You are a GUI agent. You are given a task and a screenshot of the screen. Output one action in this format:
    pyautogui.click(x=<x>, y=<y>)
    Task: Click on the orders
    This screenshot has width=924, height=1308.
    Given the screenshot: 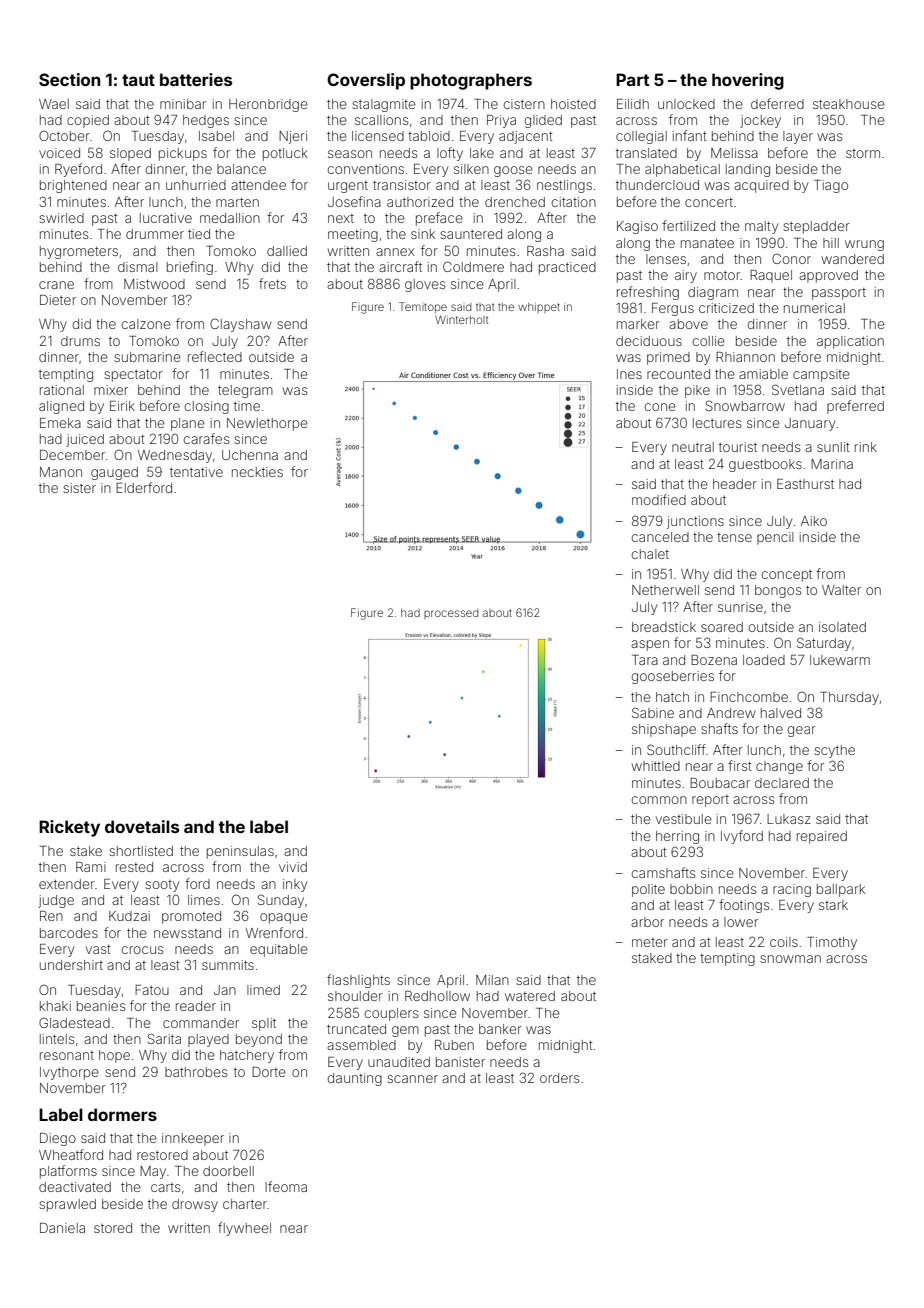 What is the action you would take?
    pyautogui.click(x=559, y=1078)
